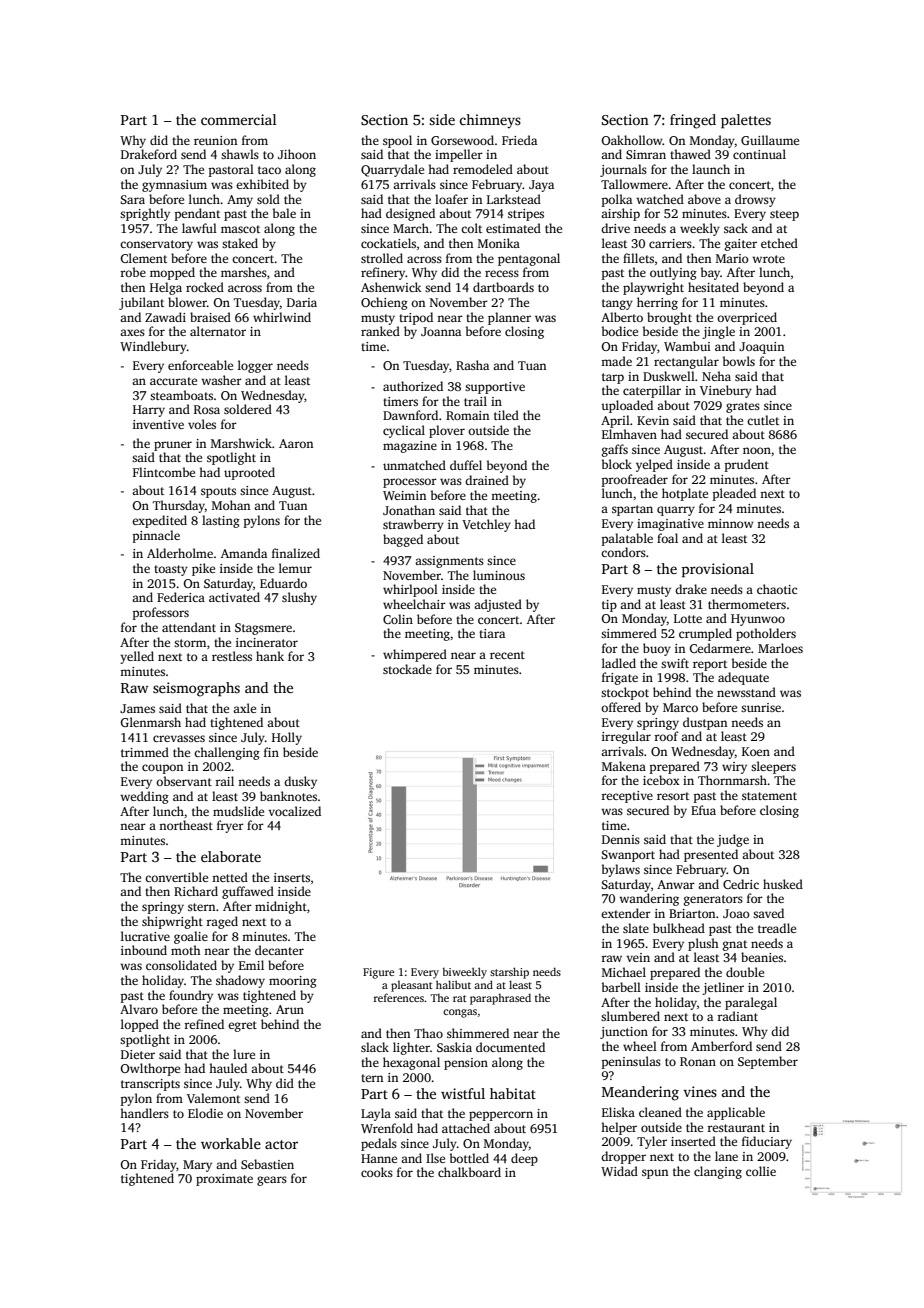  I want to click on Alvaro, so click(139, 1009).
